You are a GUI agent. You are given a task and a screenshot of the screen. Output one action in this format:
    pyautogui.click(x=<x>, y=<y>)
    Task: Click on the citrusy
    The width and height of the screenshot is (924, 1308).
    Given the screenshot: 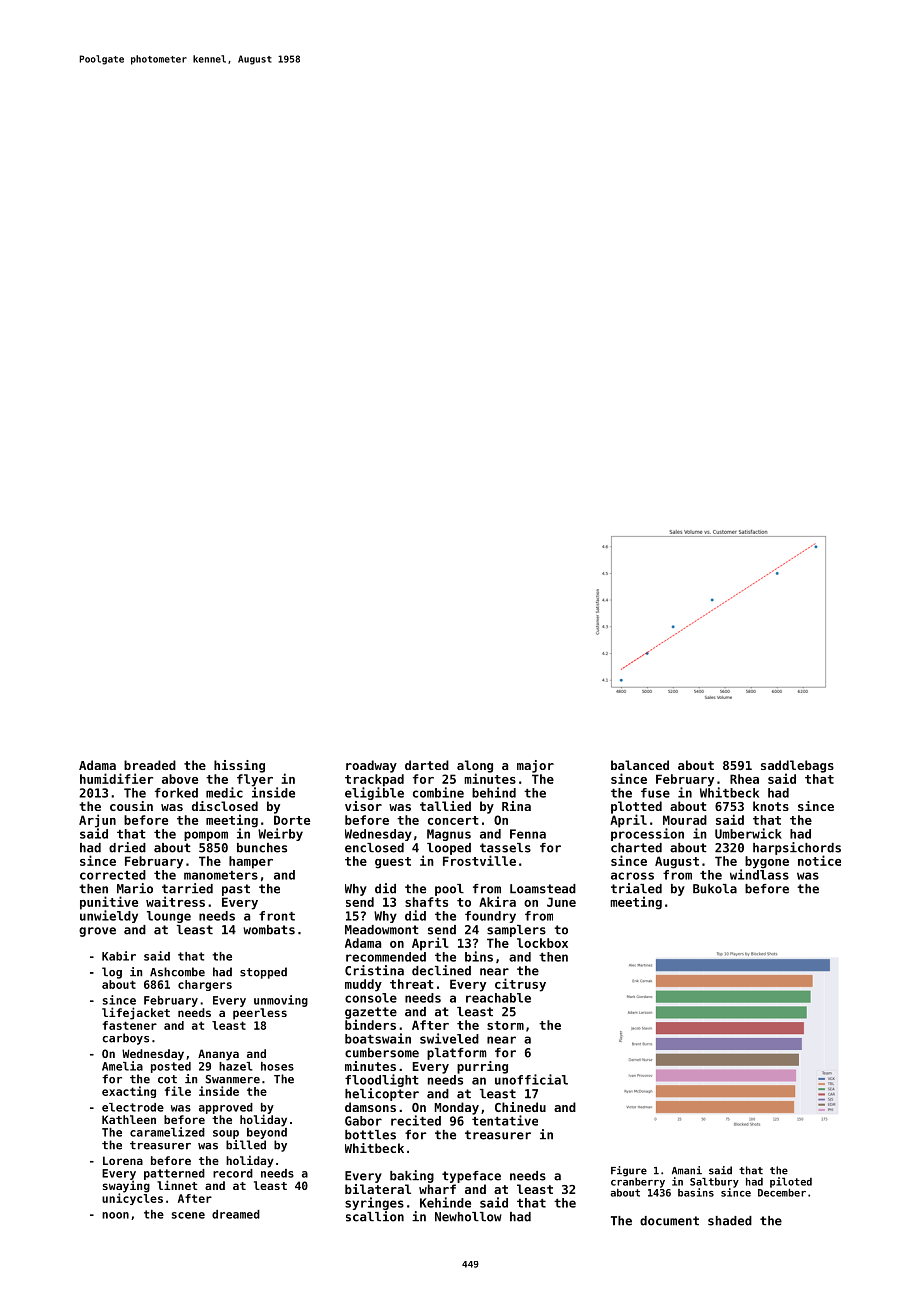 What is the action you would take?
    pyautogui.click(x=520, y=985)
